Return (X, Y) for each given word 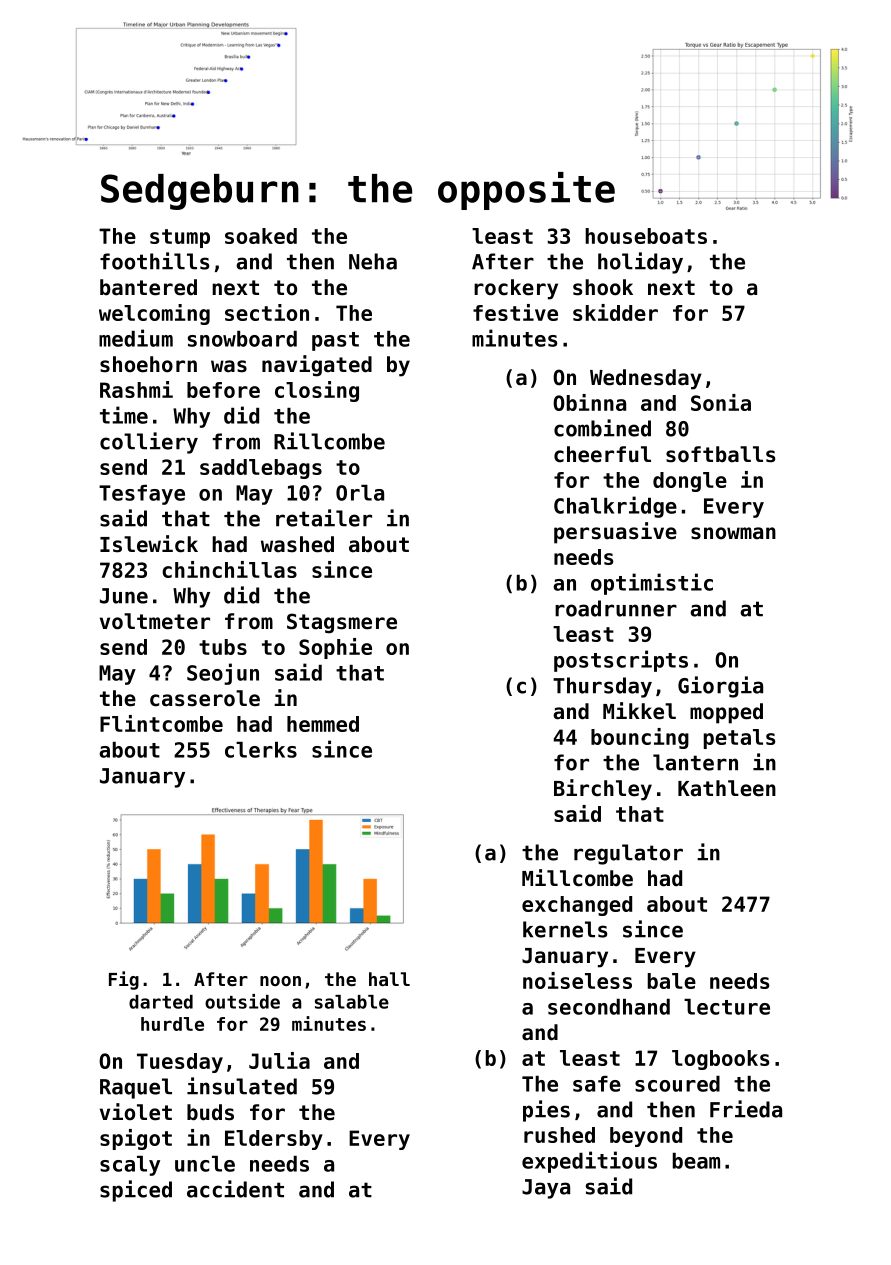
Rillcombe (329, 441)
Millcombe (577, 878)
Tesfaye (142, 495)
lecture (727, 1007)
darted (161, 1002)
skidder (615, 312)
